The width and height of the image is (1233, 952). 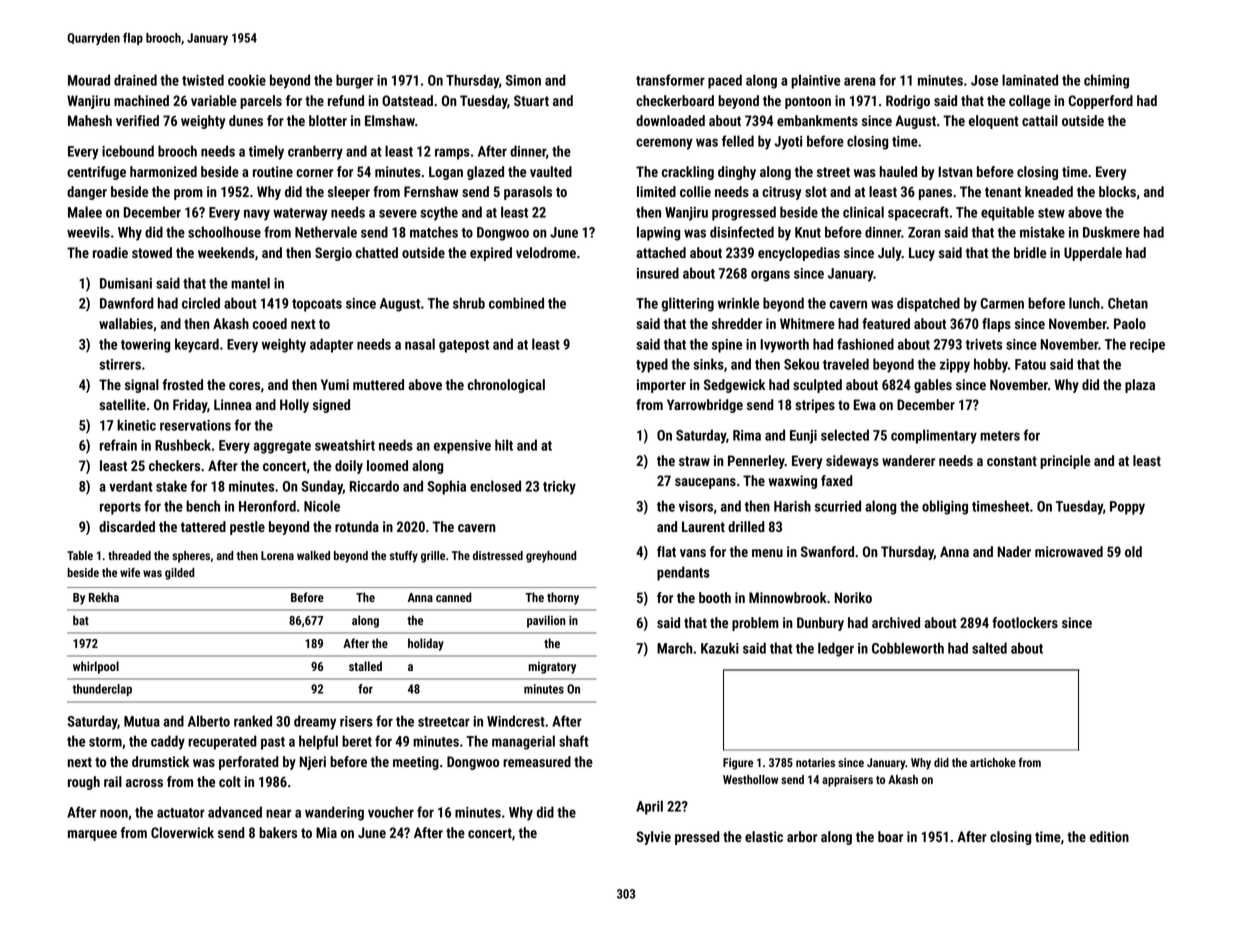 What do you see at coordinates (705, 406) in the image?
I see `Yarrowbridge` at bounding box center [705, 406].
